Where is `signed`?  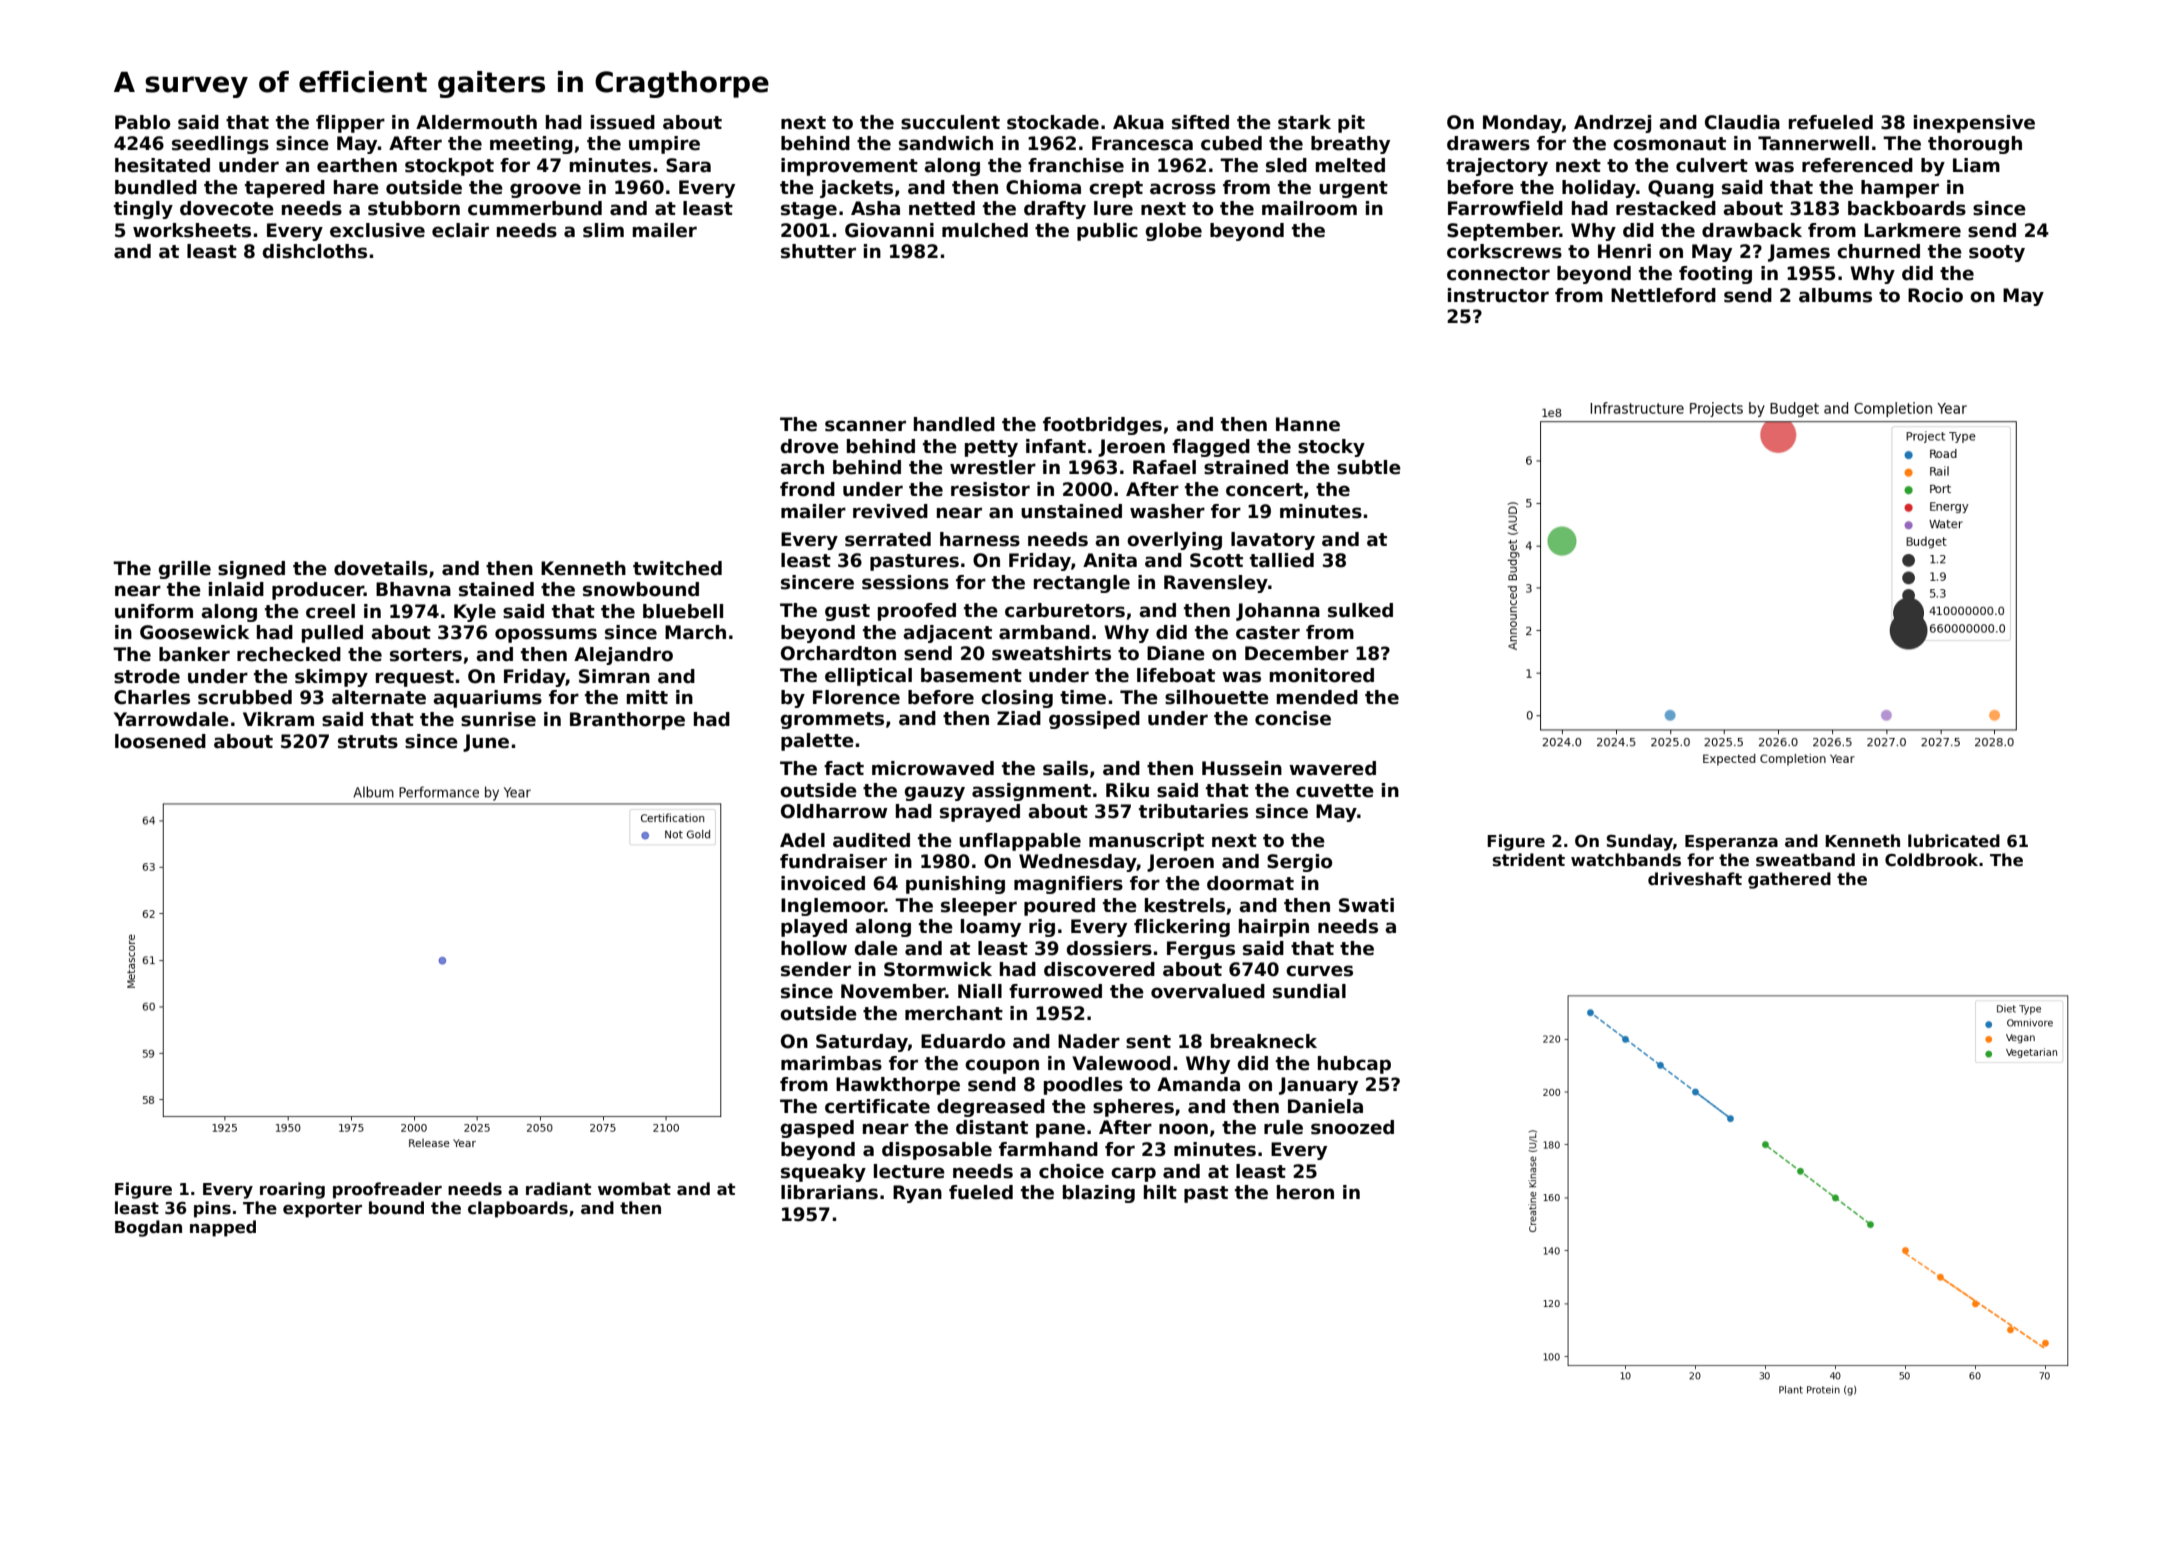 signed is located at coordinates (251, 570).
